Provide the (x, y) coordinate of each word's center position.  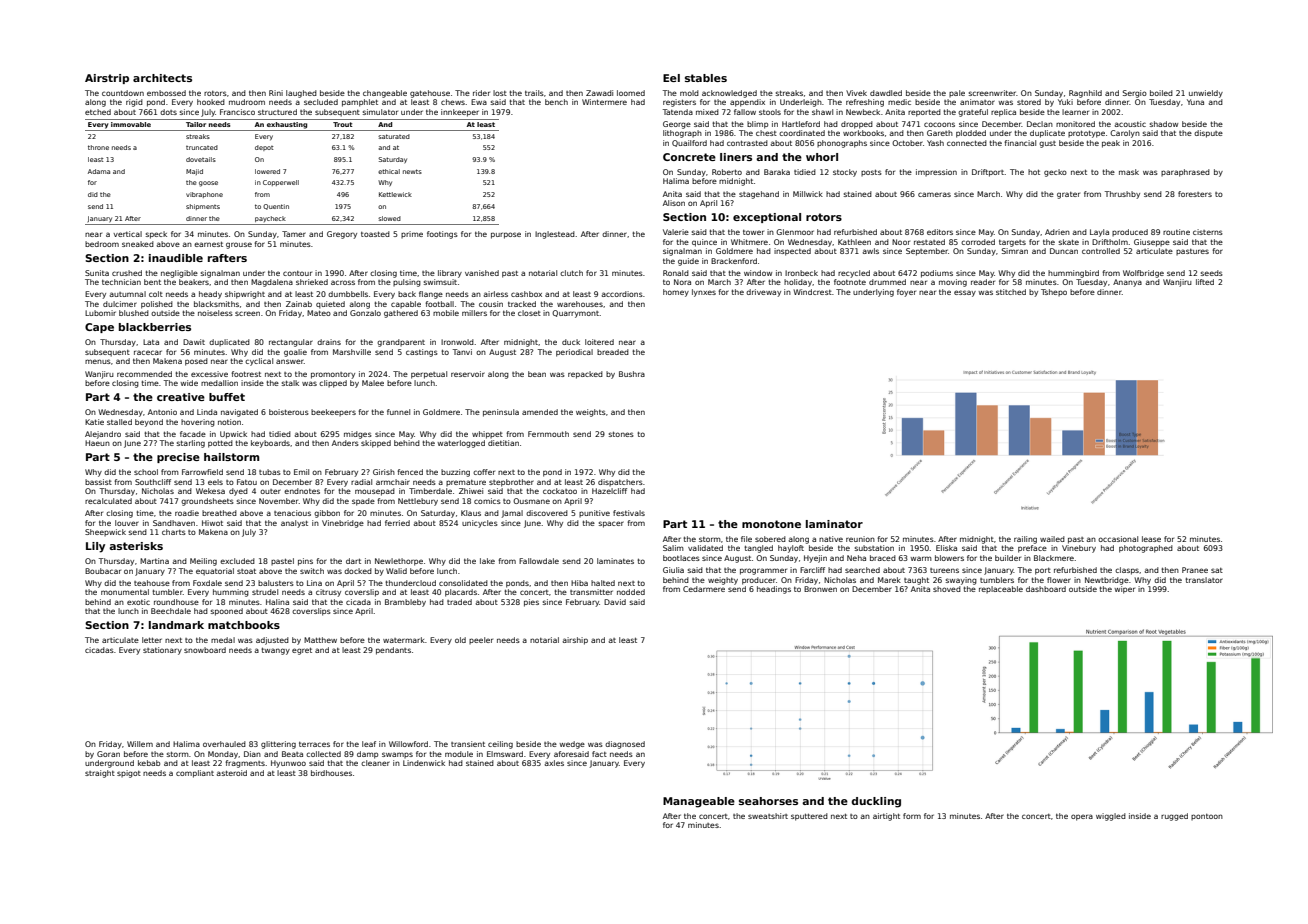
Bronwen (820, 589)
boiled (1161, 93)
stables (706, 78)
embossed (166, 93)
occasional (1118, 539)
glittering (278, 745)
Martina (154, 561)
